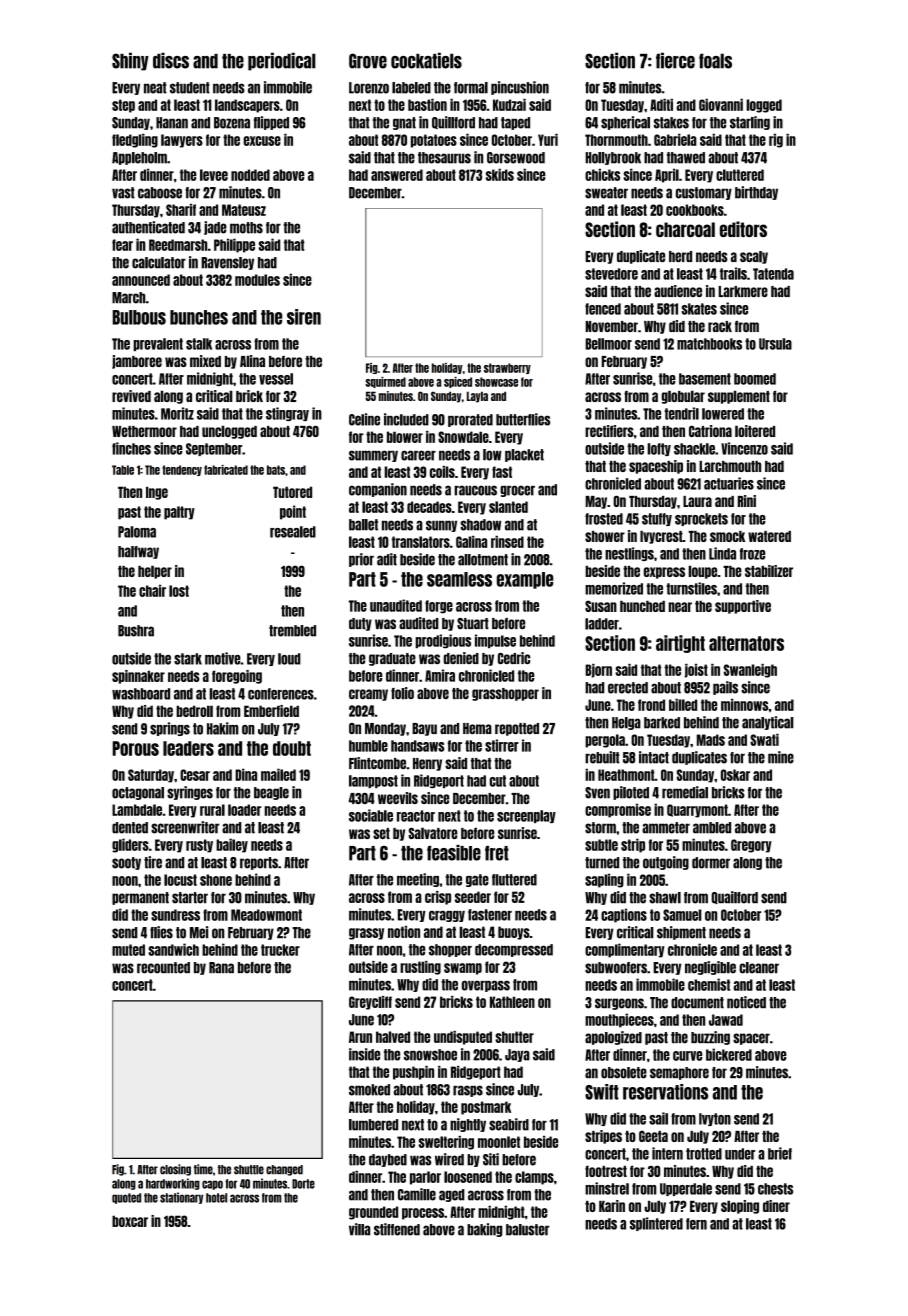 Image resolution: width=908 pixels, height=1316 pixels. Describe the element at coordinates (402, 693) in the image. I see `folio` at that location.
